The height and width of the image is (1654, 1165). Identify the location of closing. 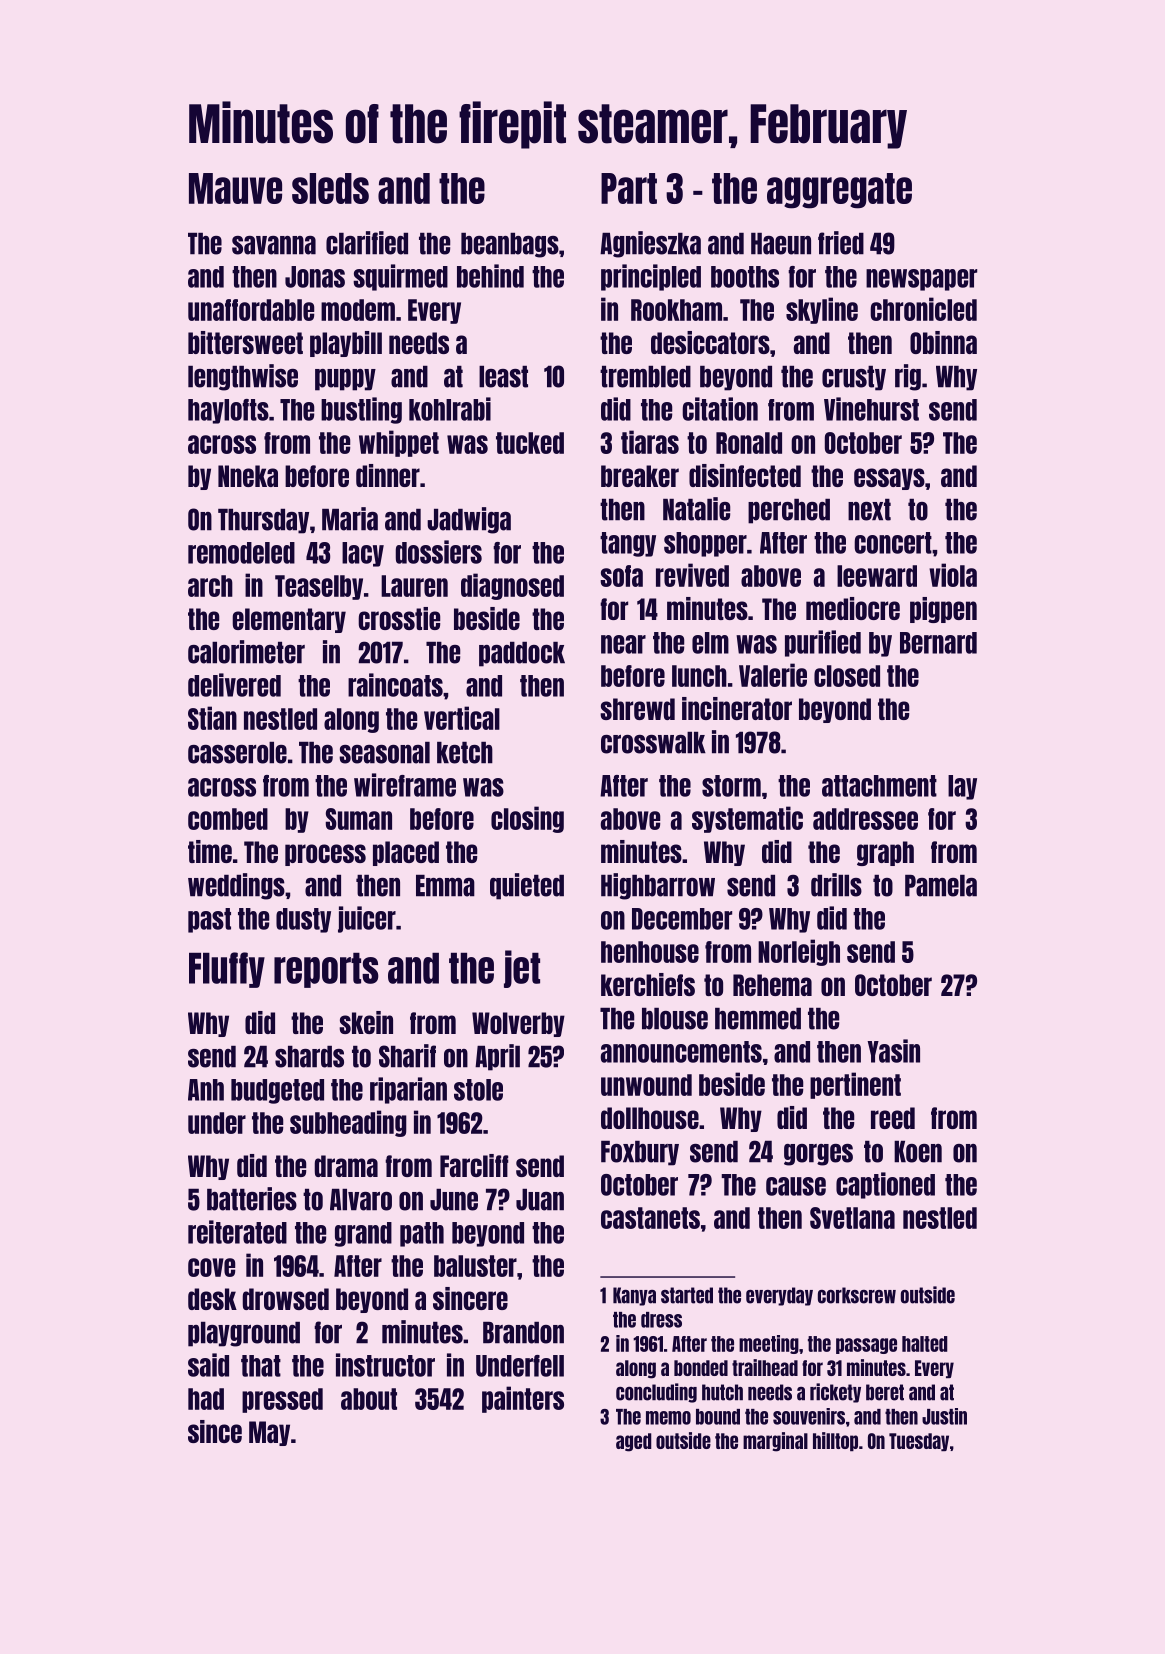
(527, 819).
